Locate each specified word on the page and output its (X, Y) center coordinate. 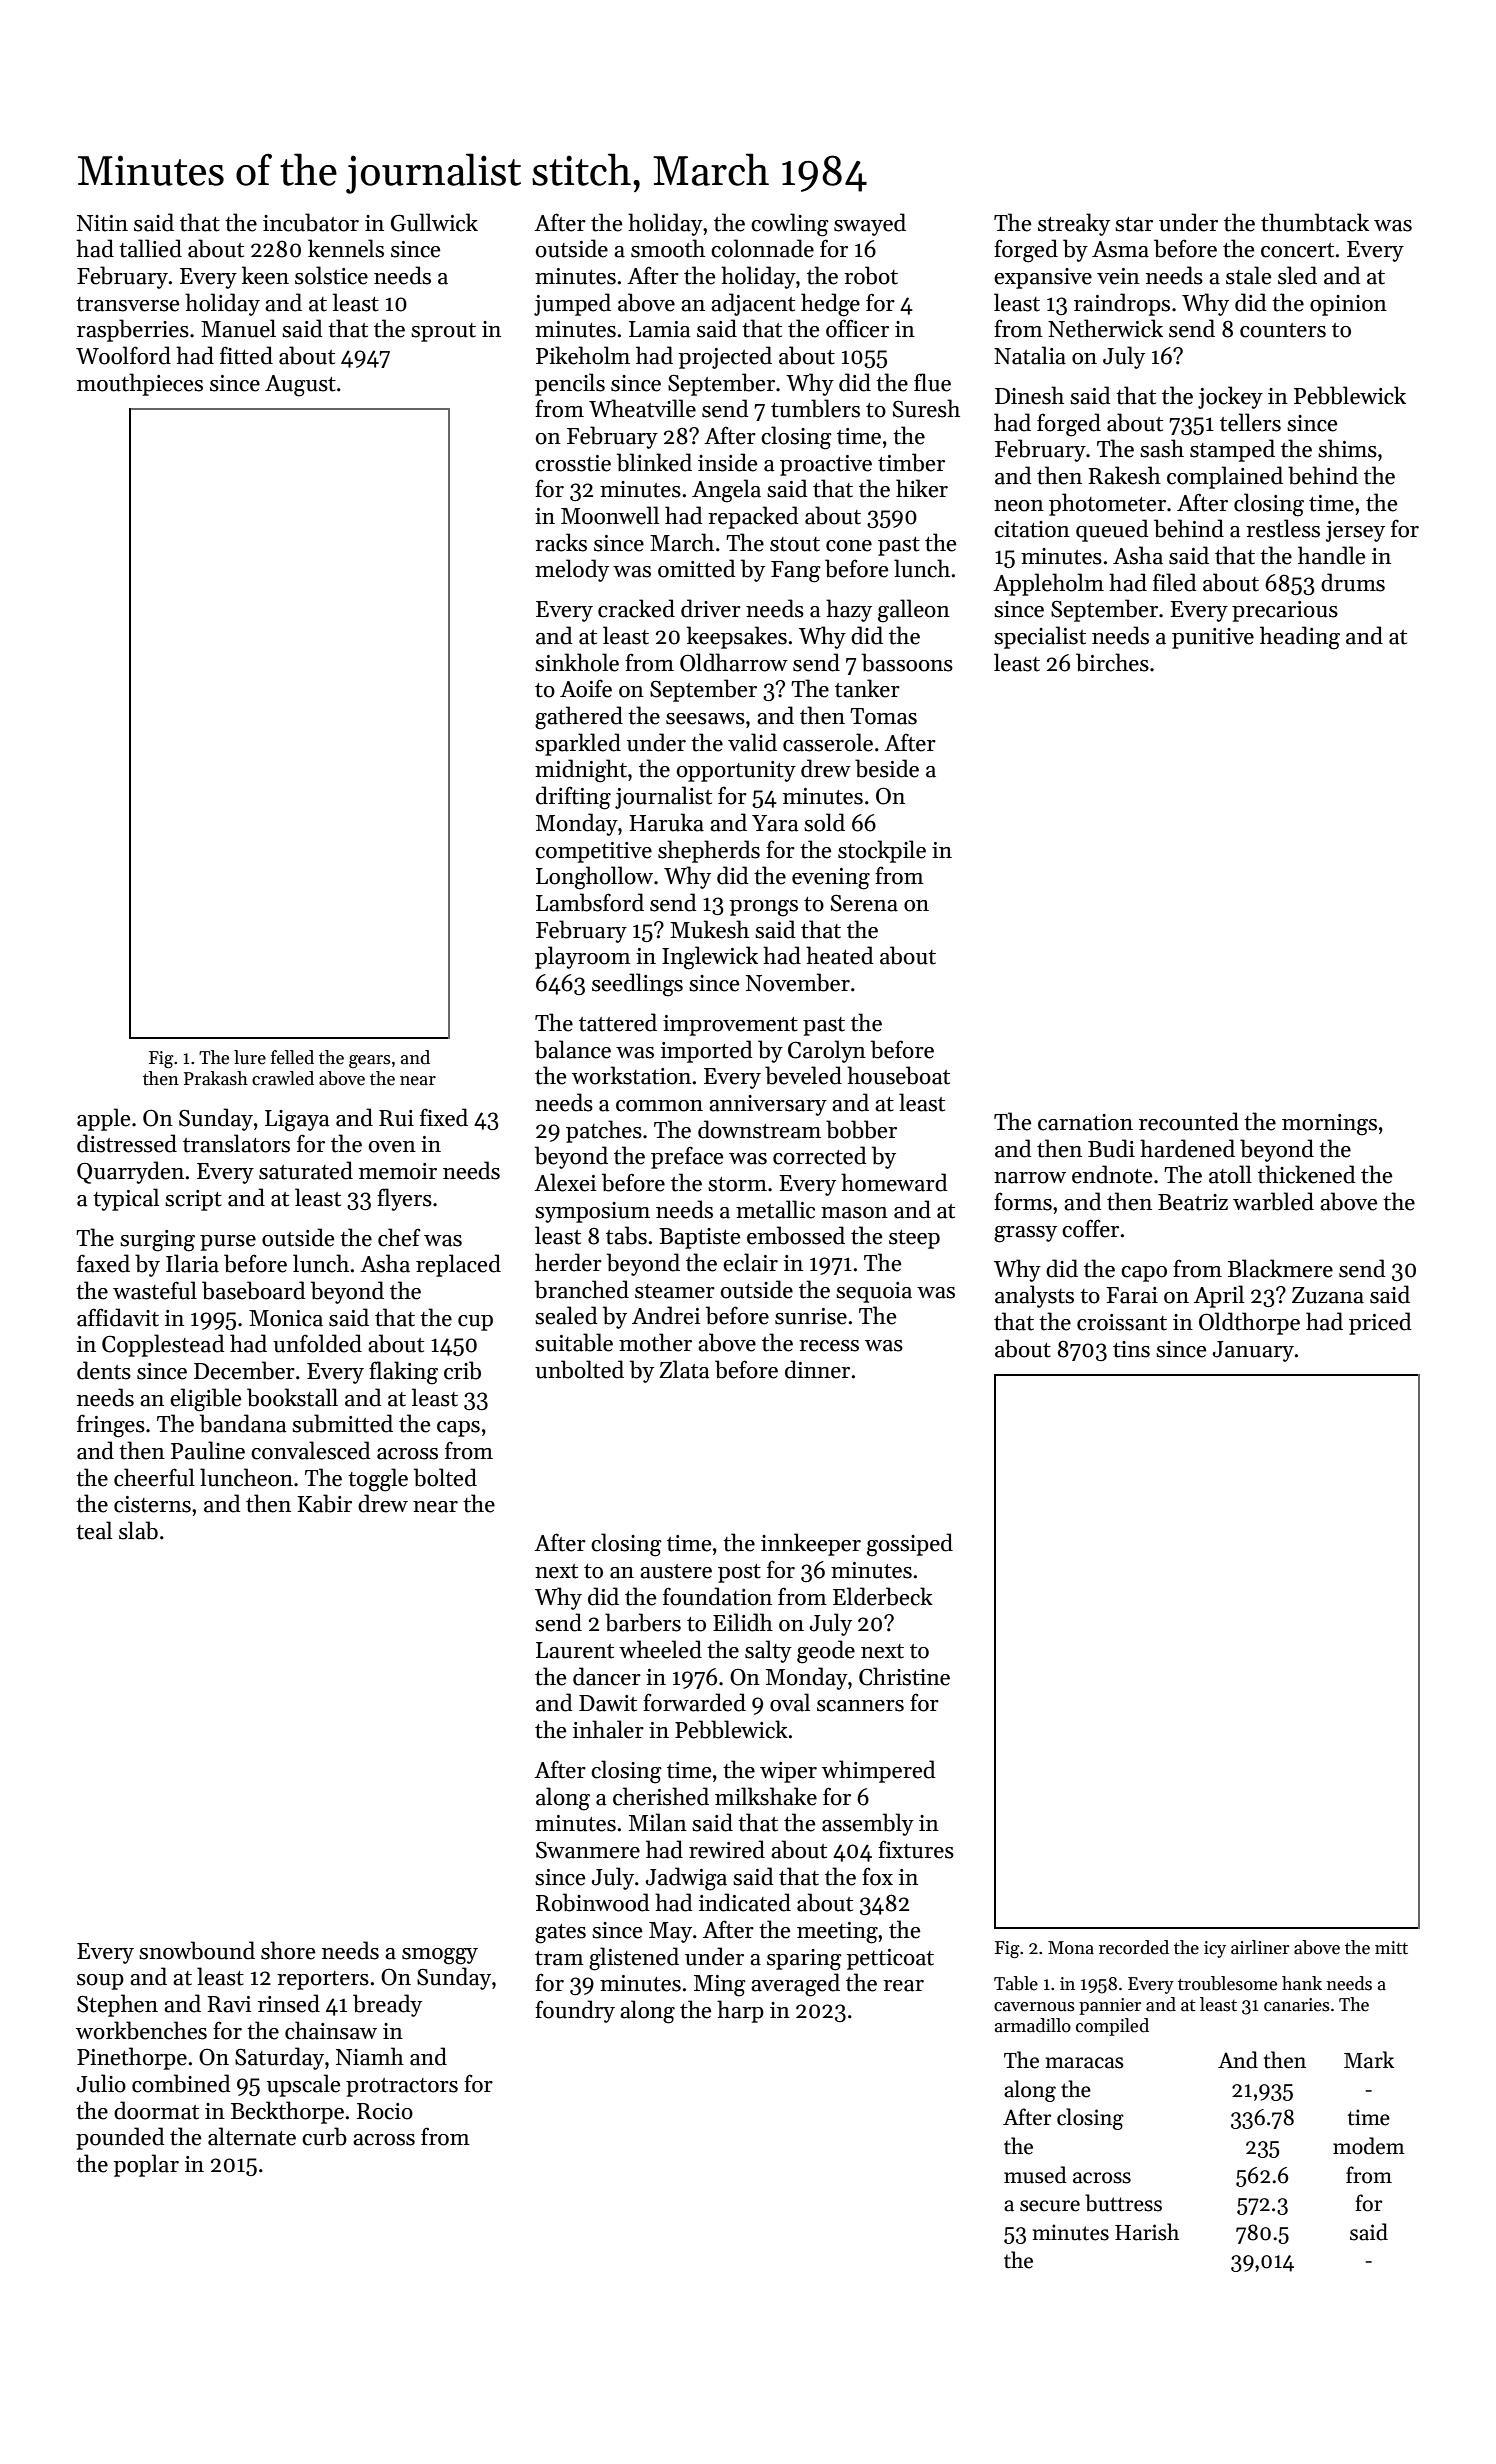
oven (392, 1147)
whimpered (878, 1771)
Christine (904, 1676)
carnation (1085, 1122)
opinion (1348, 305)
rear (903, 1986)
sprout (443, 332)
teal (94, 1530)
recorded (1134, 1947)
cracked (636, 608)
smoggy (440, 1956)
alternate (252, 2136)
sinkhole (577, 662)
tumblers (815, 408)
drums (1353, 582)
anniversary (768, 1105)
